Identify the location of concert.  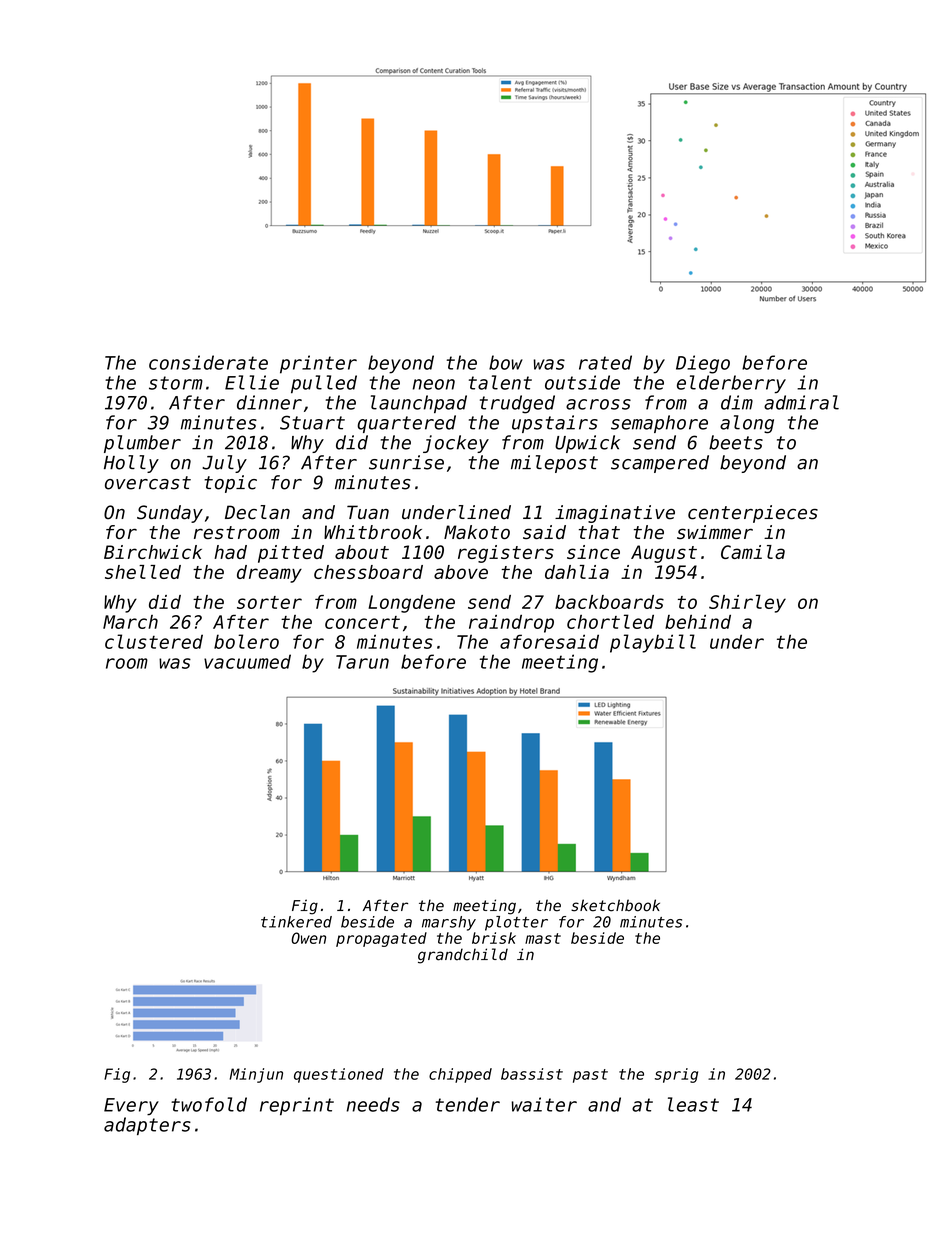
(362, 622).
